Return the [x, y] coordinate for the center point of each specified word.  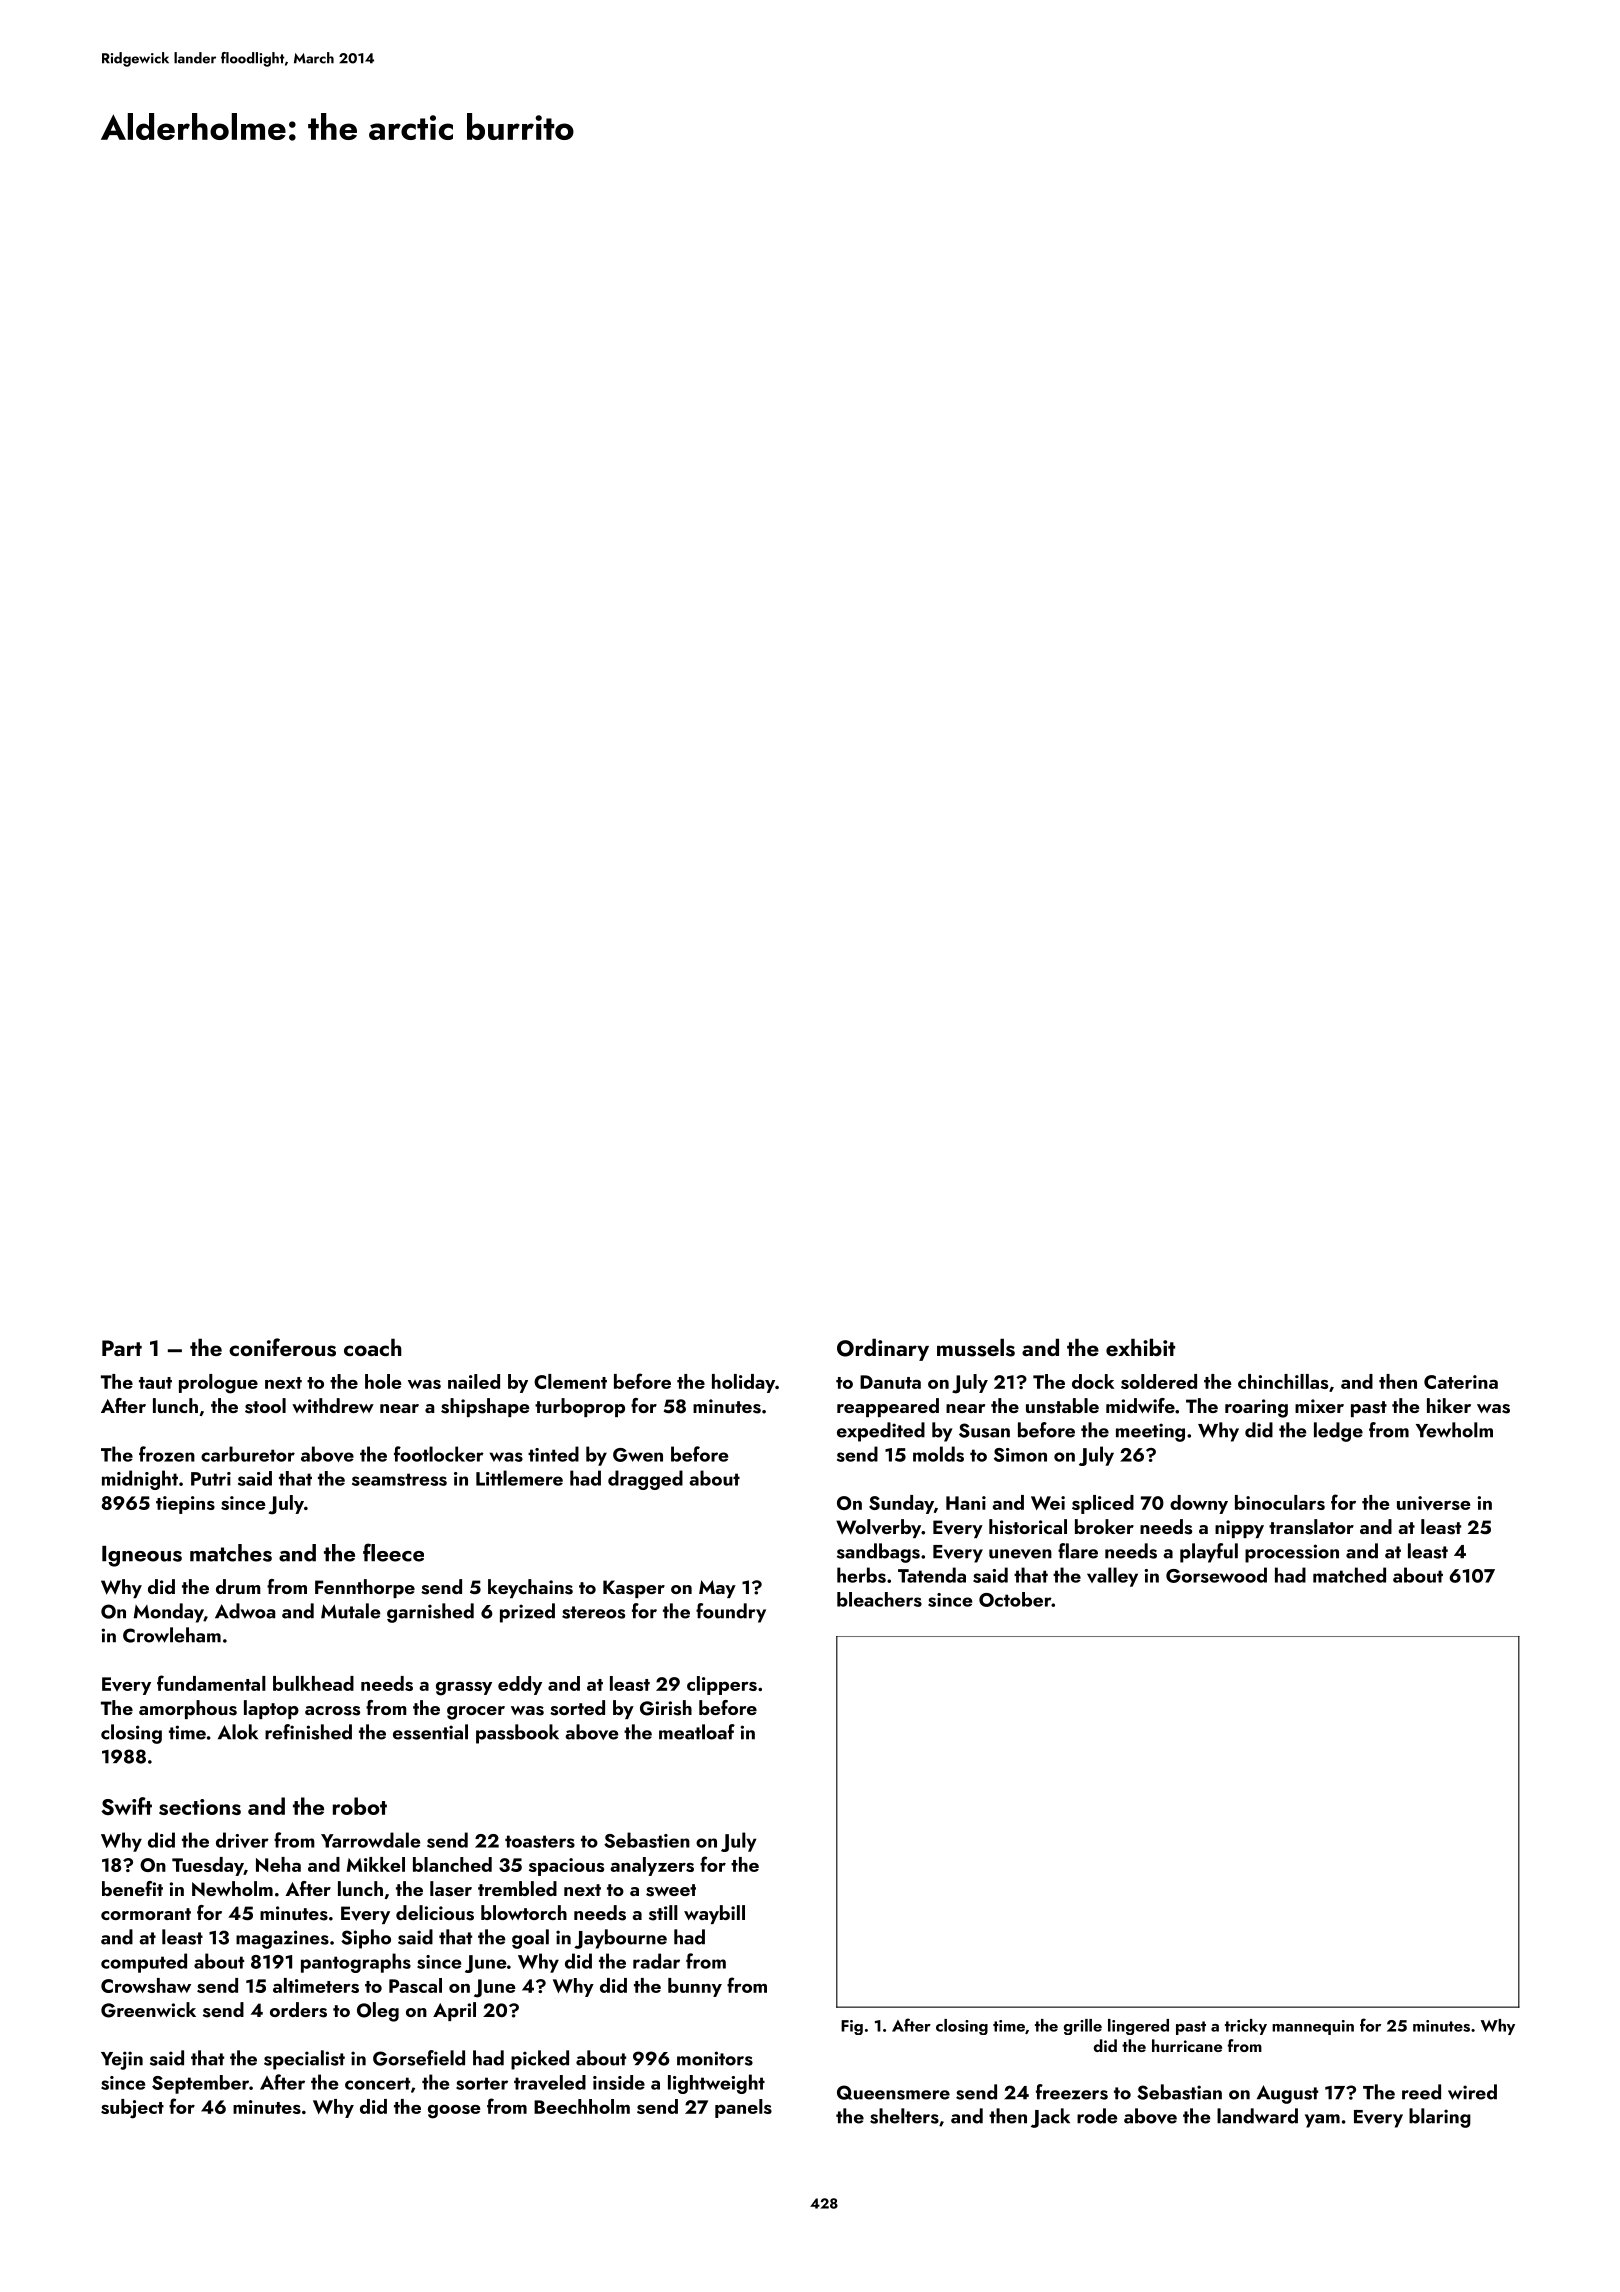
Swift [126, 1806]
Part [122, 1348]
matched [1349, 1575]
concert [377, 2083]
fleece [393, 1552]
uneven [1020, 1554]
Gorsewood [1216, 1575]
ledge [1338, 1432]
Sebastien [647, 1840]
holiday [743, 1383]
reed [1421, 2092]
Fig [852, 2027]
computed [144, 1963]
